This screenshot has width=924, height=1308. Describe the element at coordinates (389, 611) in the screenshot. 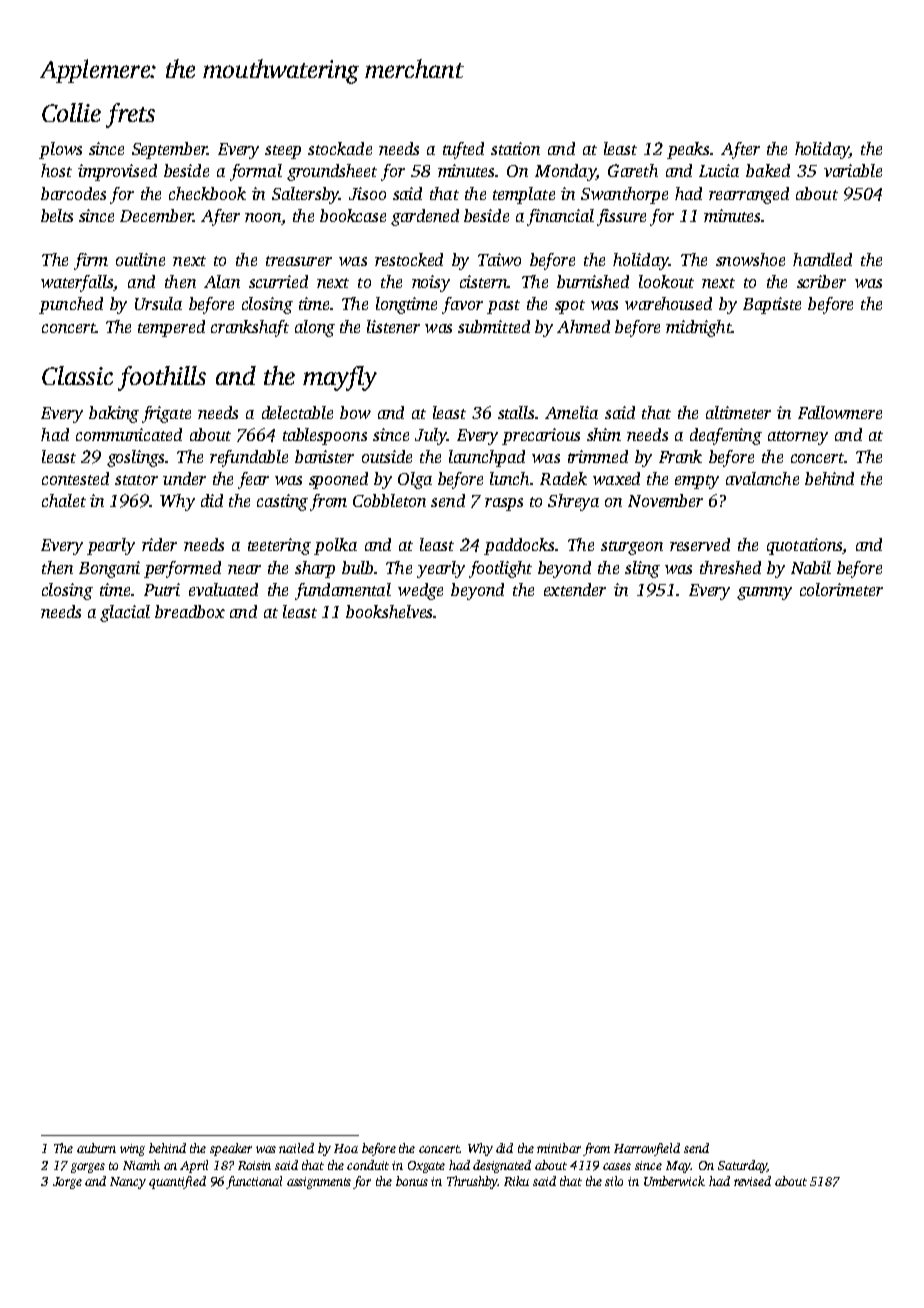

I see `bookshelves` at that location.
